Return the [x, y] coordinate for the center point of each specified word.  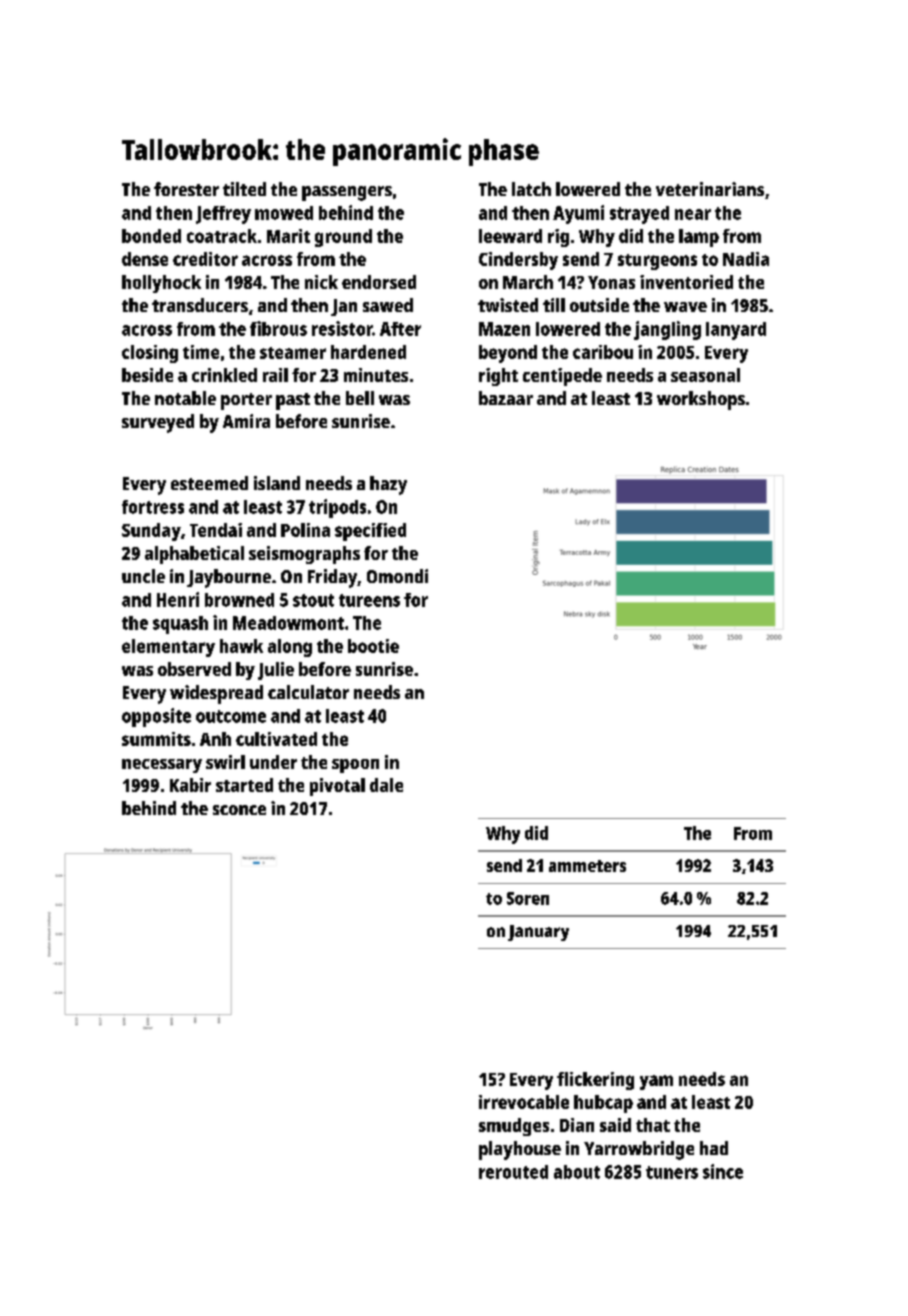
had [714, 1148]
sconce [239, 810]
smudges [514, 1127]
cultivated [276, 739]
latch [531, 189]
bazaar [506, 398]
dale [386, 785]
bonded [151, 236]
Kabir [190, 785]
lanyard [736, 331]
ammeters [587, 866]
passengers [347, 193]
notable [185, 398]
